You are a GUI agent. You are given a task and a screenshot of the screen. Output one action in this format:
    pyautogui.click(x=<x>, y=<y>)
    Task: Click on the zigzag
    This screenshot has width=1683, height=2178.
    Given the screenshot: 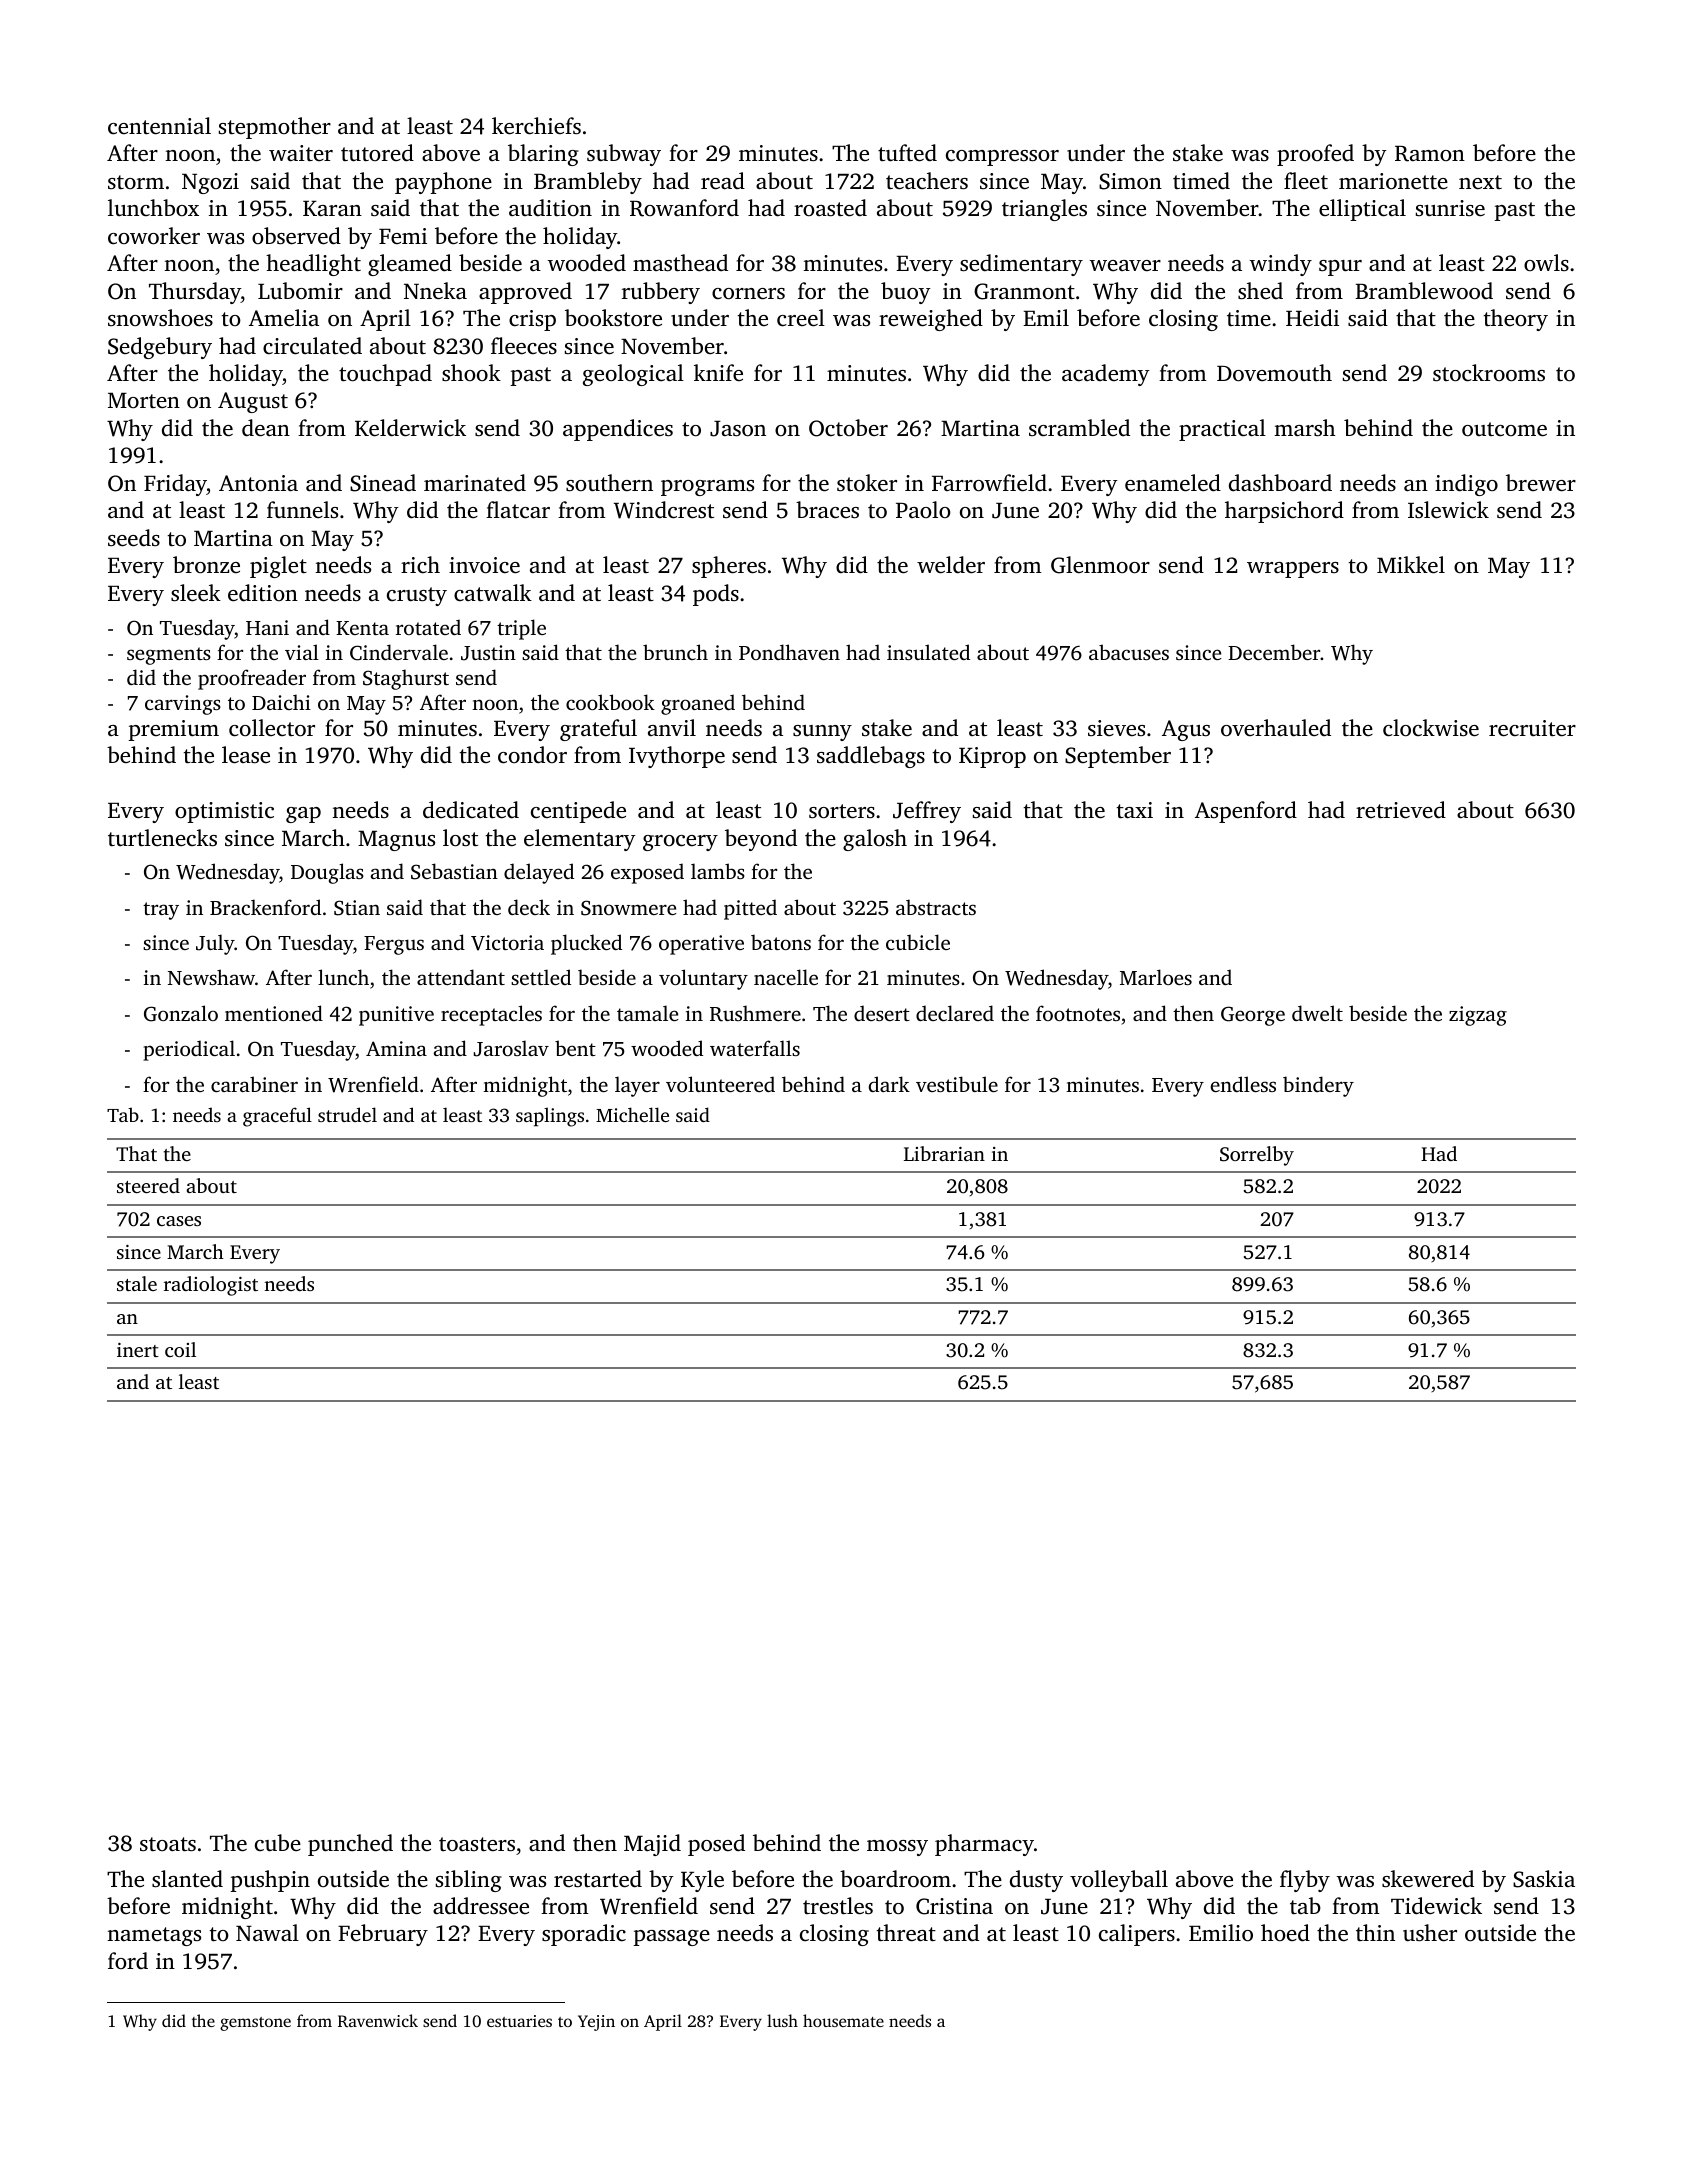 What is the action you would take?
    pyautogui.click(x=1478, y=1016)
